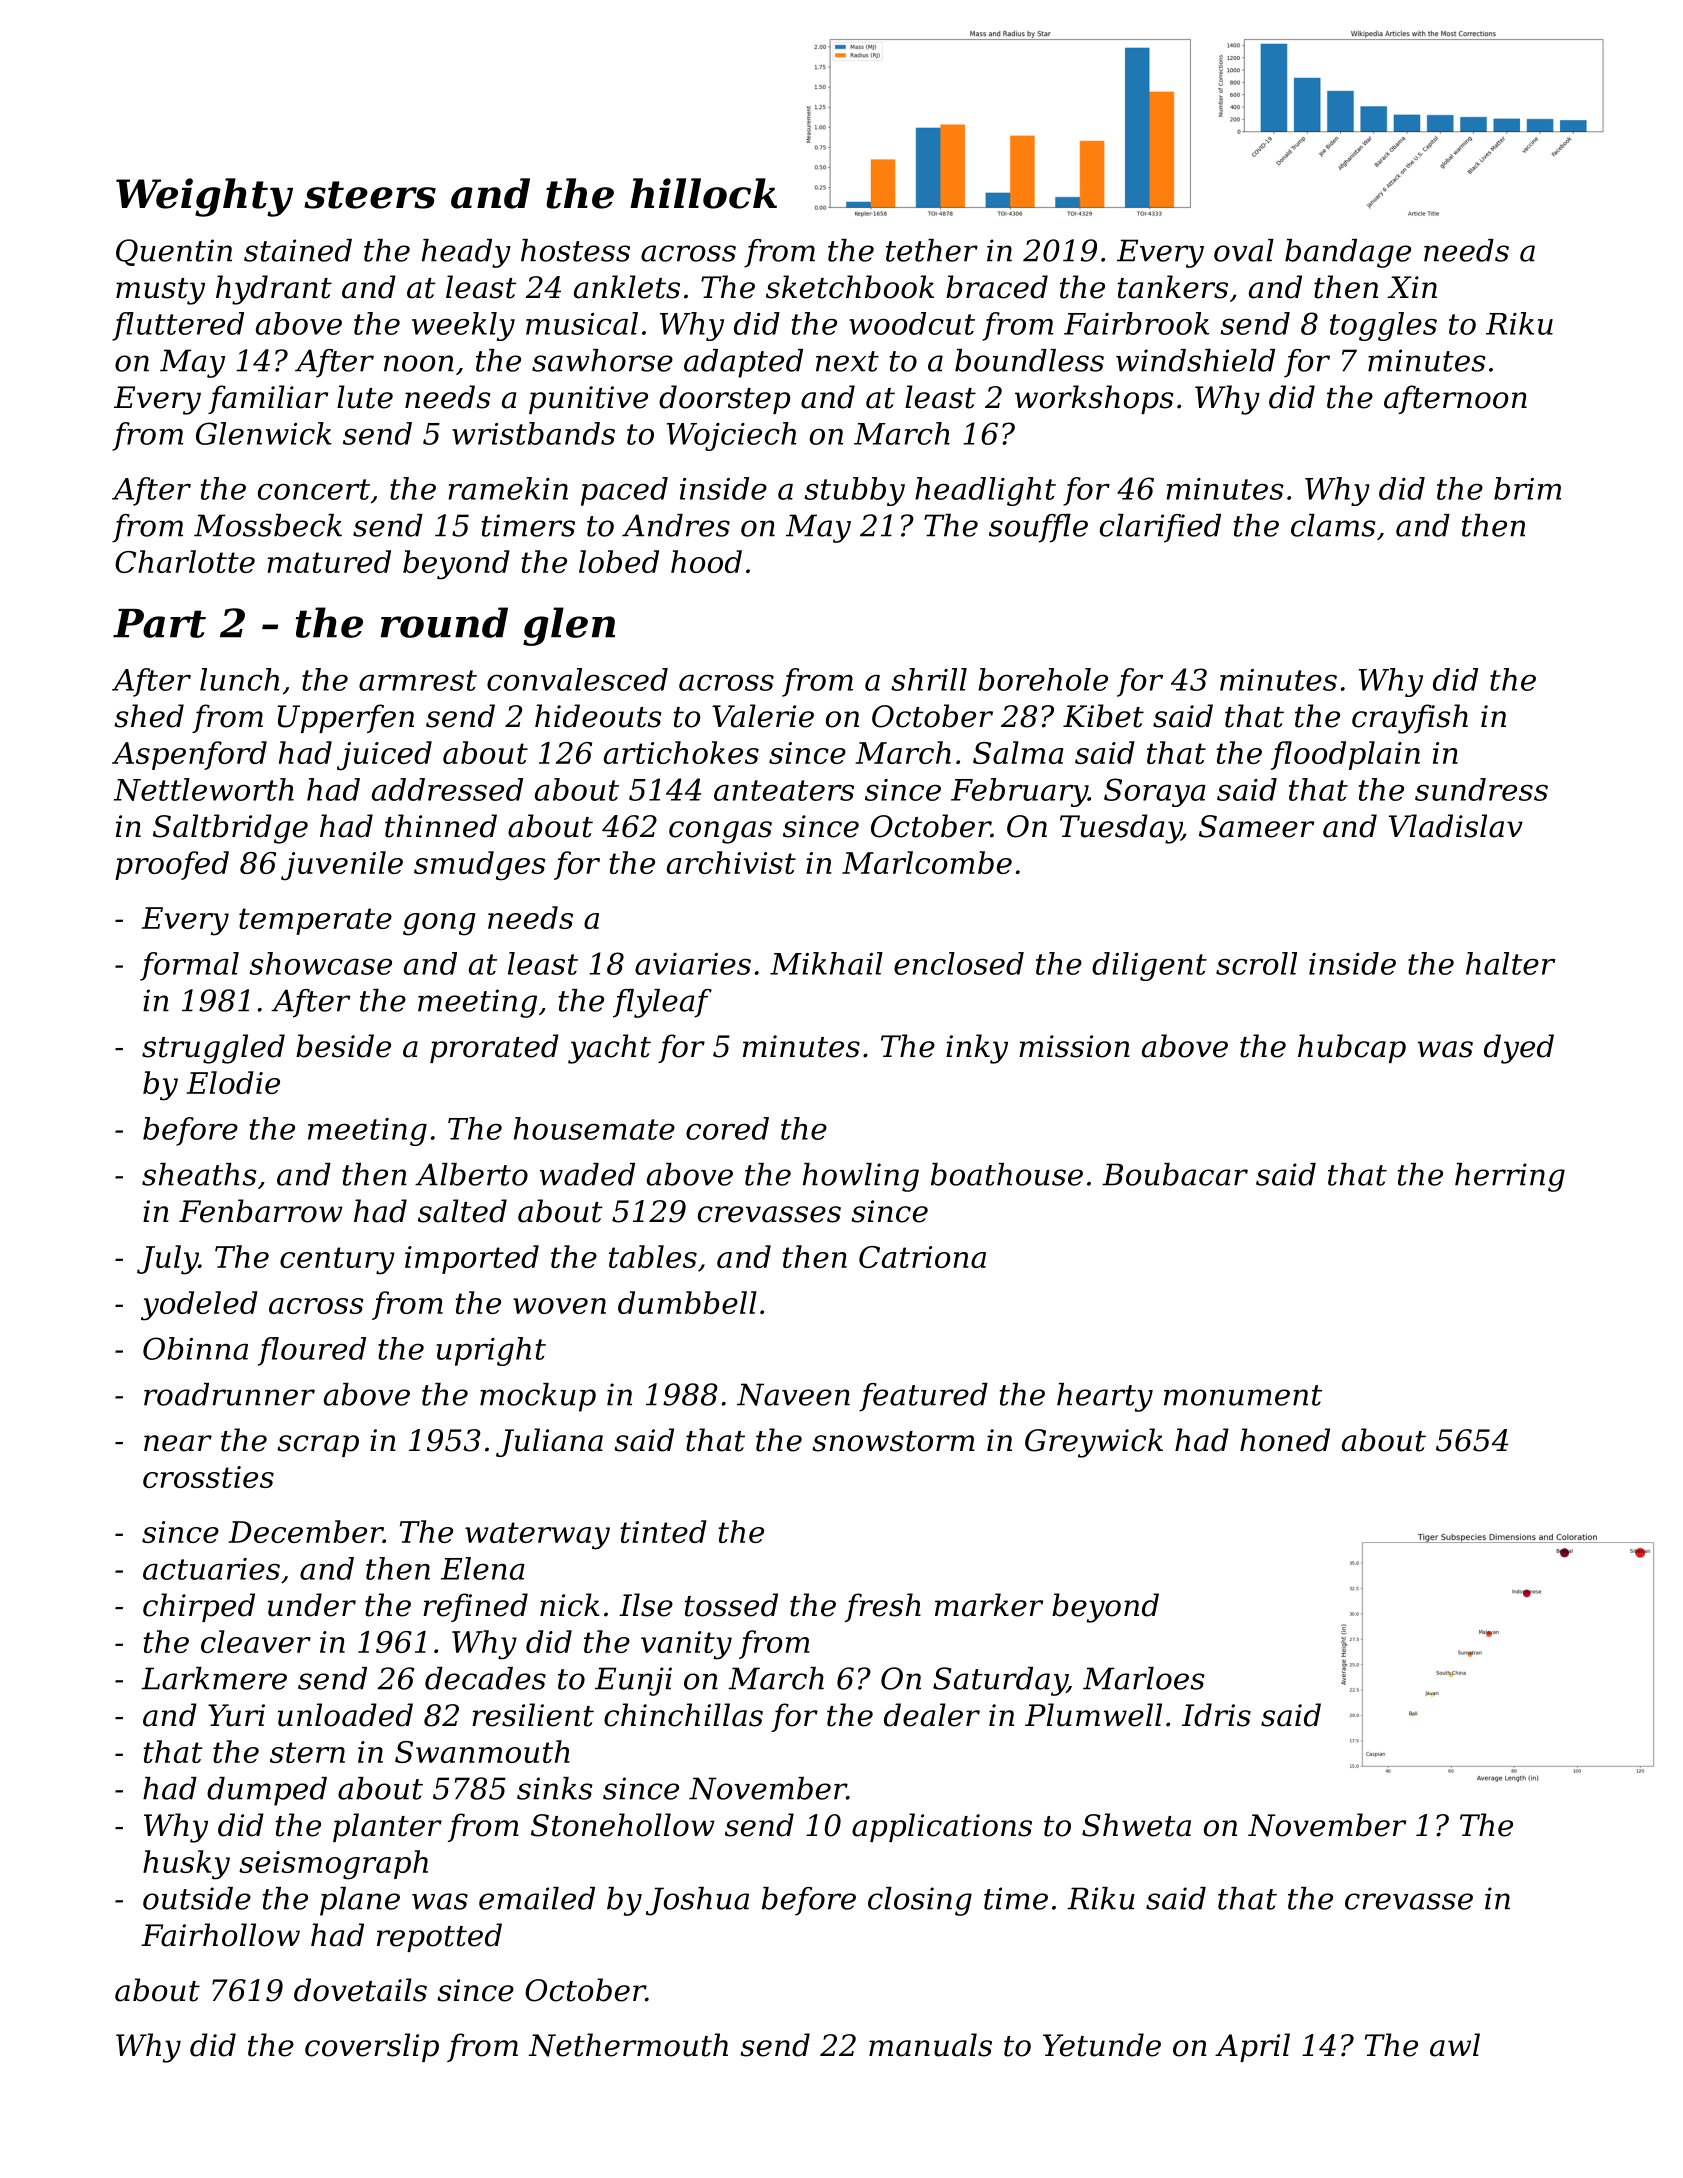 This page has width=1683, height=2178. What do you see at coordinates (854, 491) in the page?
I see `stubby` at bounding box center [854, 491].
